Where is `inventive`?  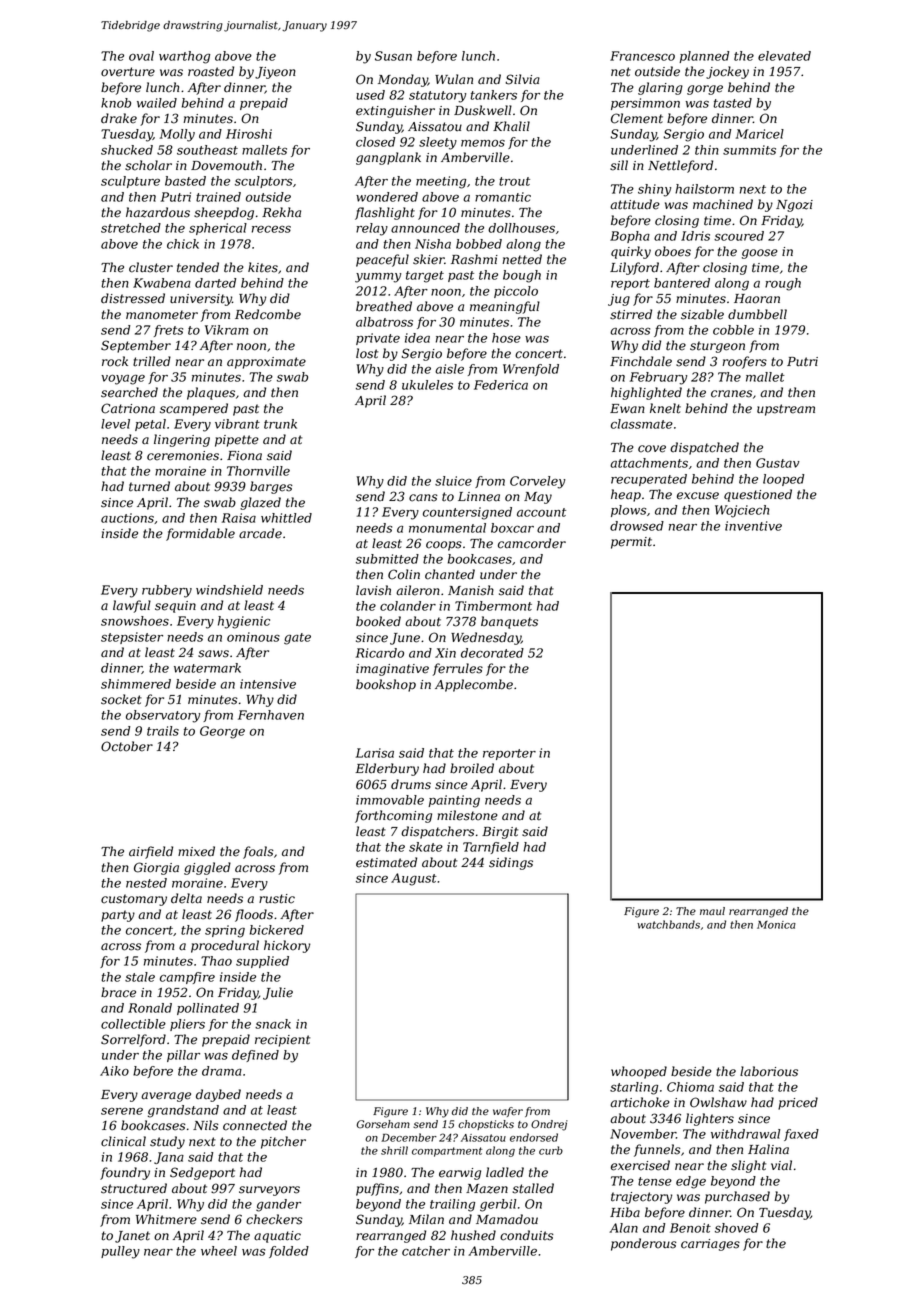
inventive is located at coordinates (753, 526).
